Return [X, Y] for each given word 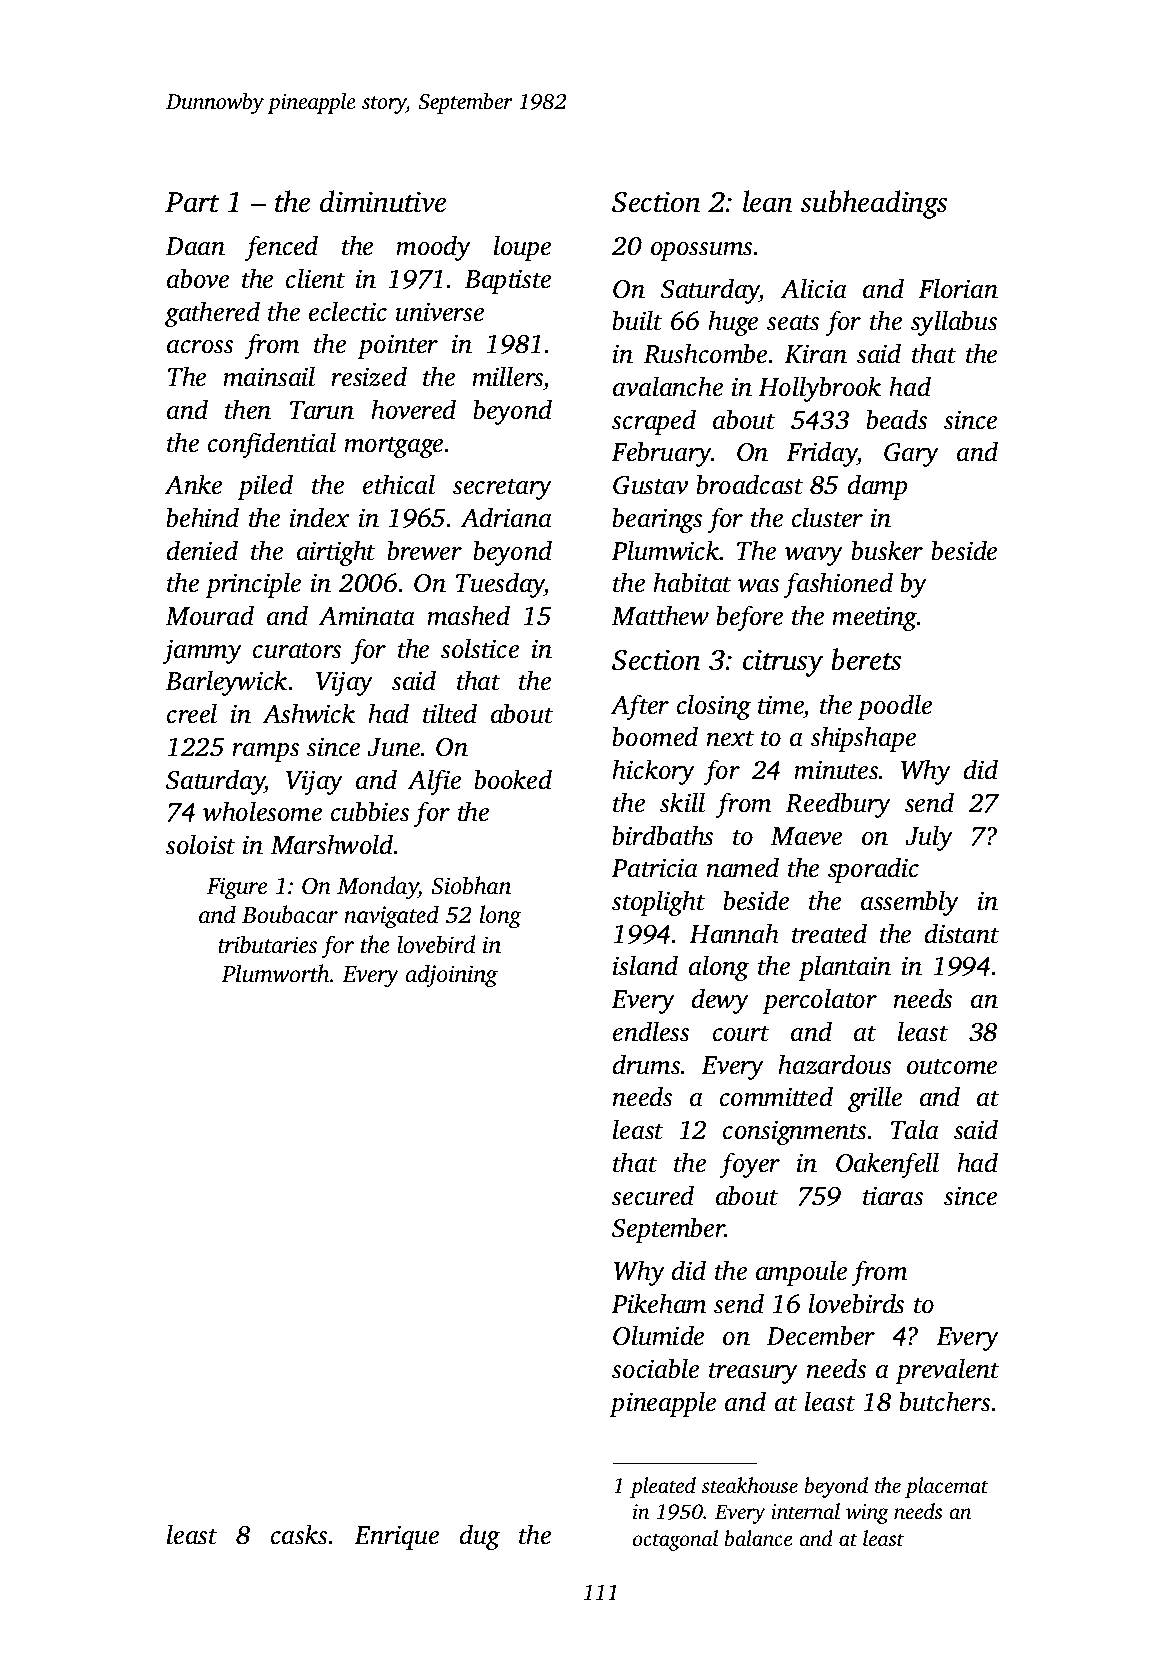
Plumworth [275, 973]
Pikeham [658, 1303]
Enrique [396, 1537]
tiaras [893, 1196]
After [639, 707]
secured [653, 1195]
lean [767, 201]
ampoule [801, 1273]
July [929, 838]
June [393, 747]
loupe [522, 248]
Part [192, 202]
